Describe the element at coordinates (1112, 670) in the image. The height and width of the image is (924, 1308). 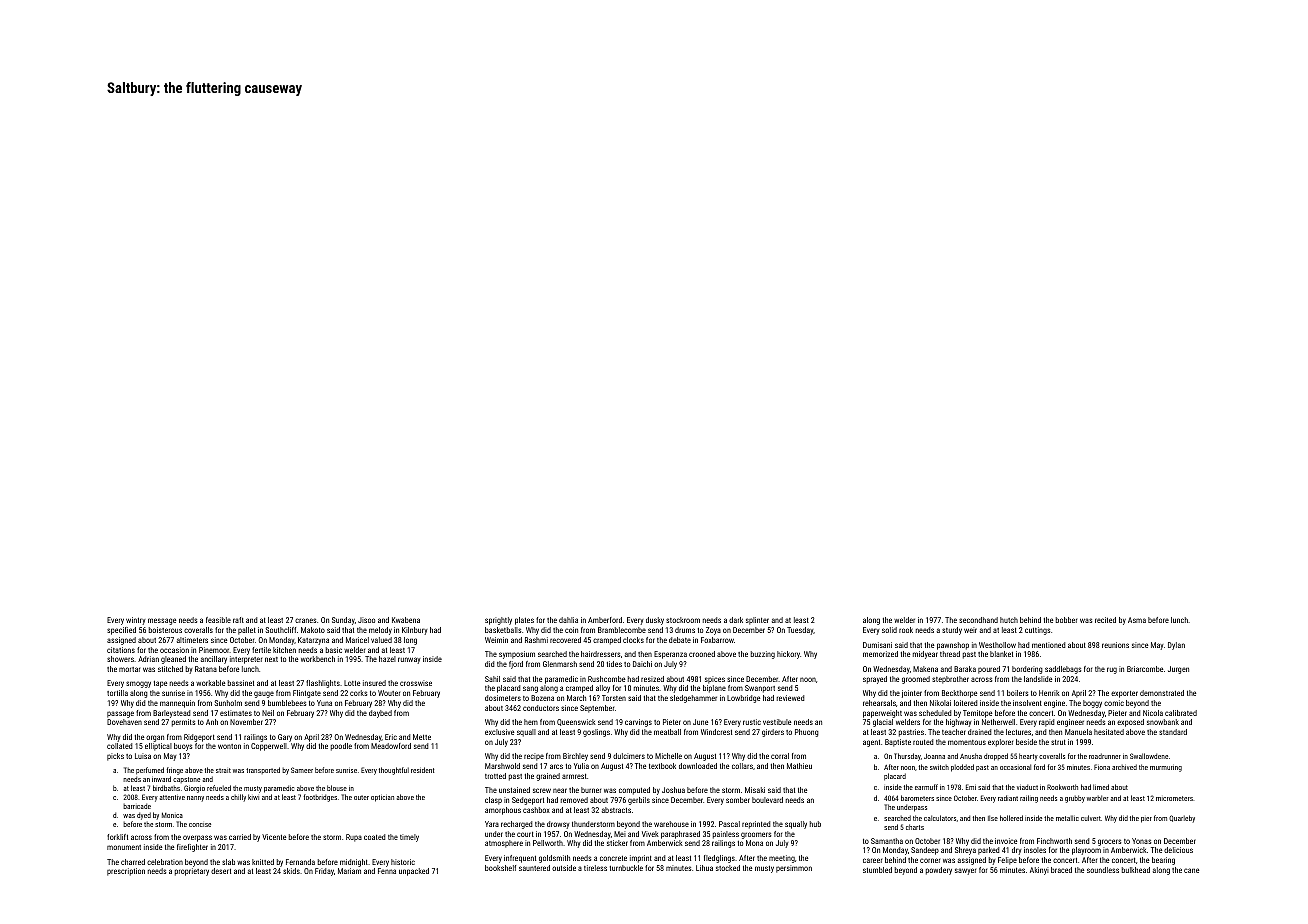
I see `rug` at that location.
